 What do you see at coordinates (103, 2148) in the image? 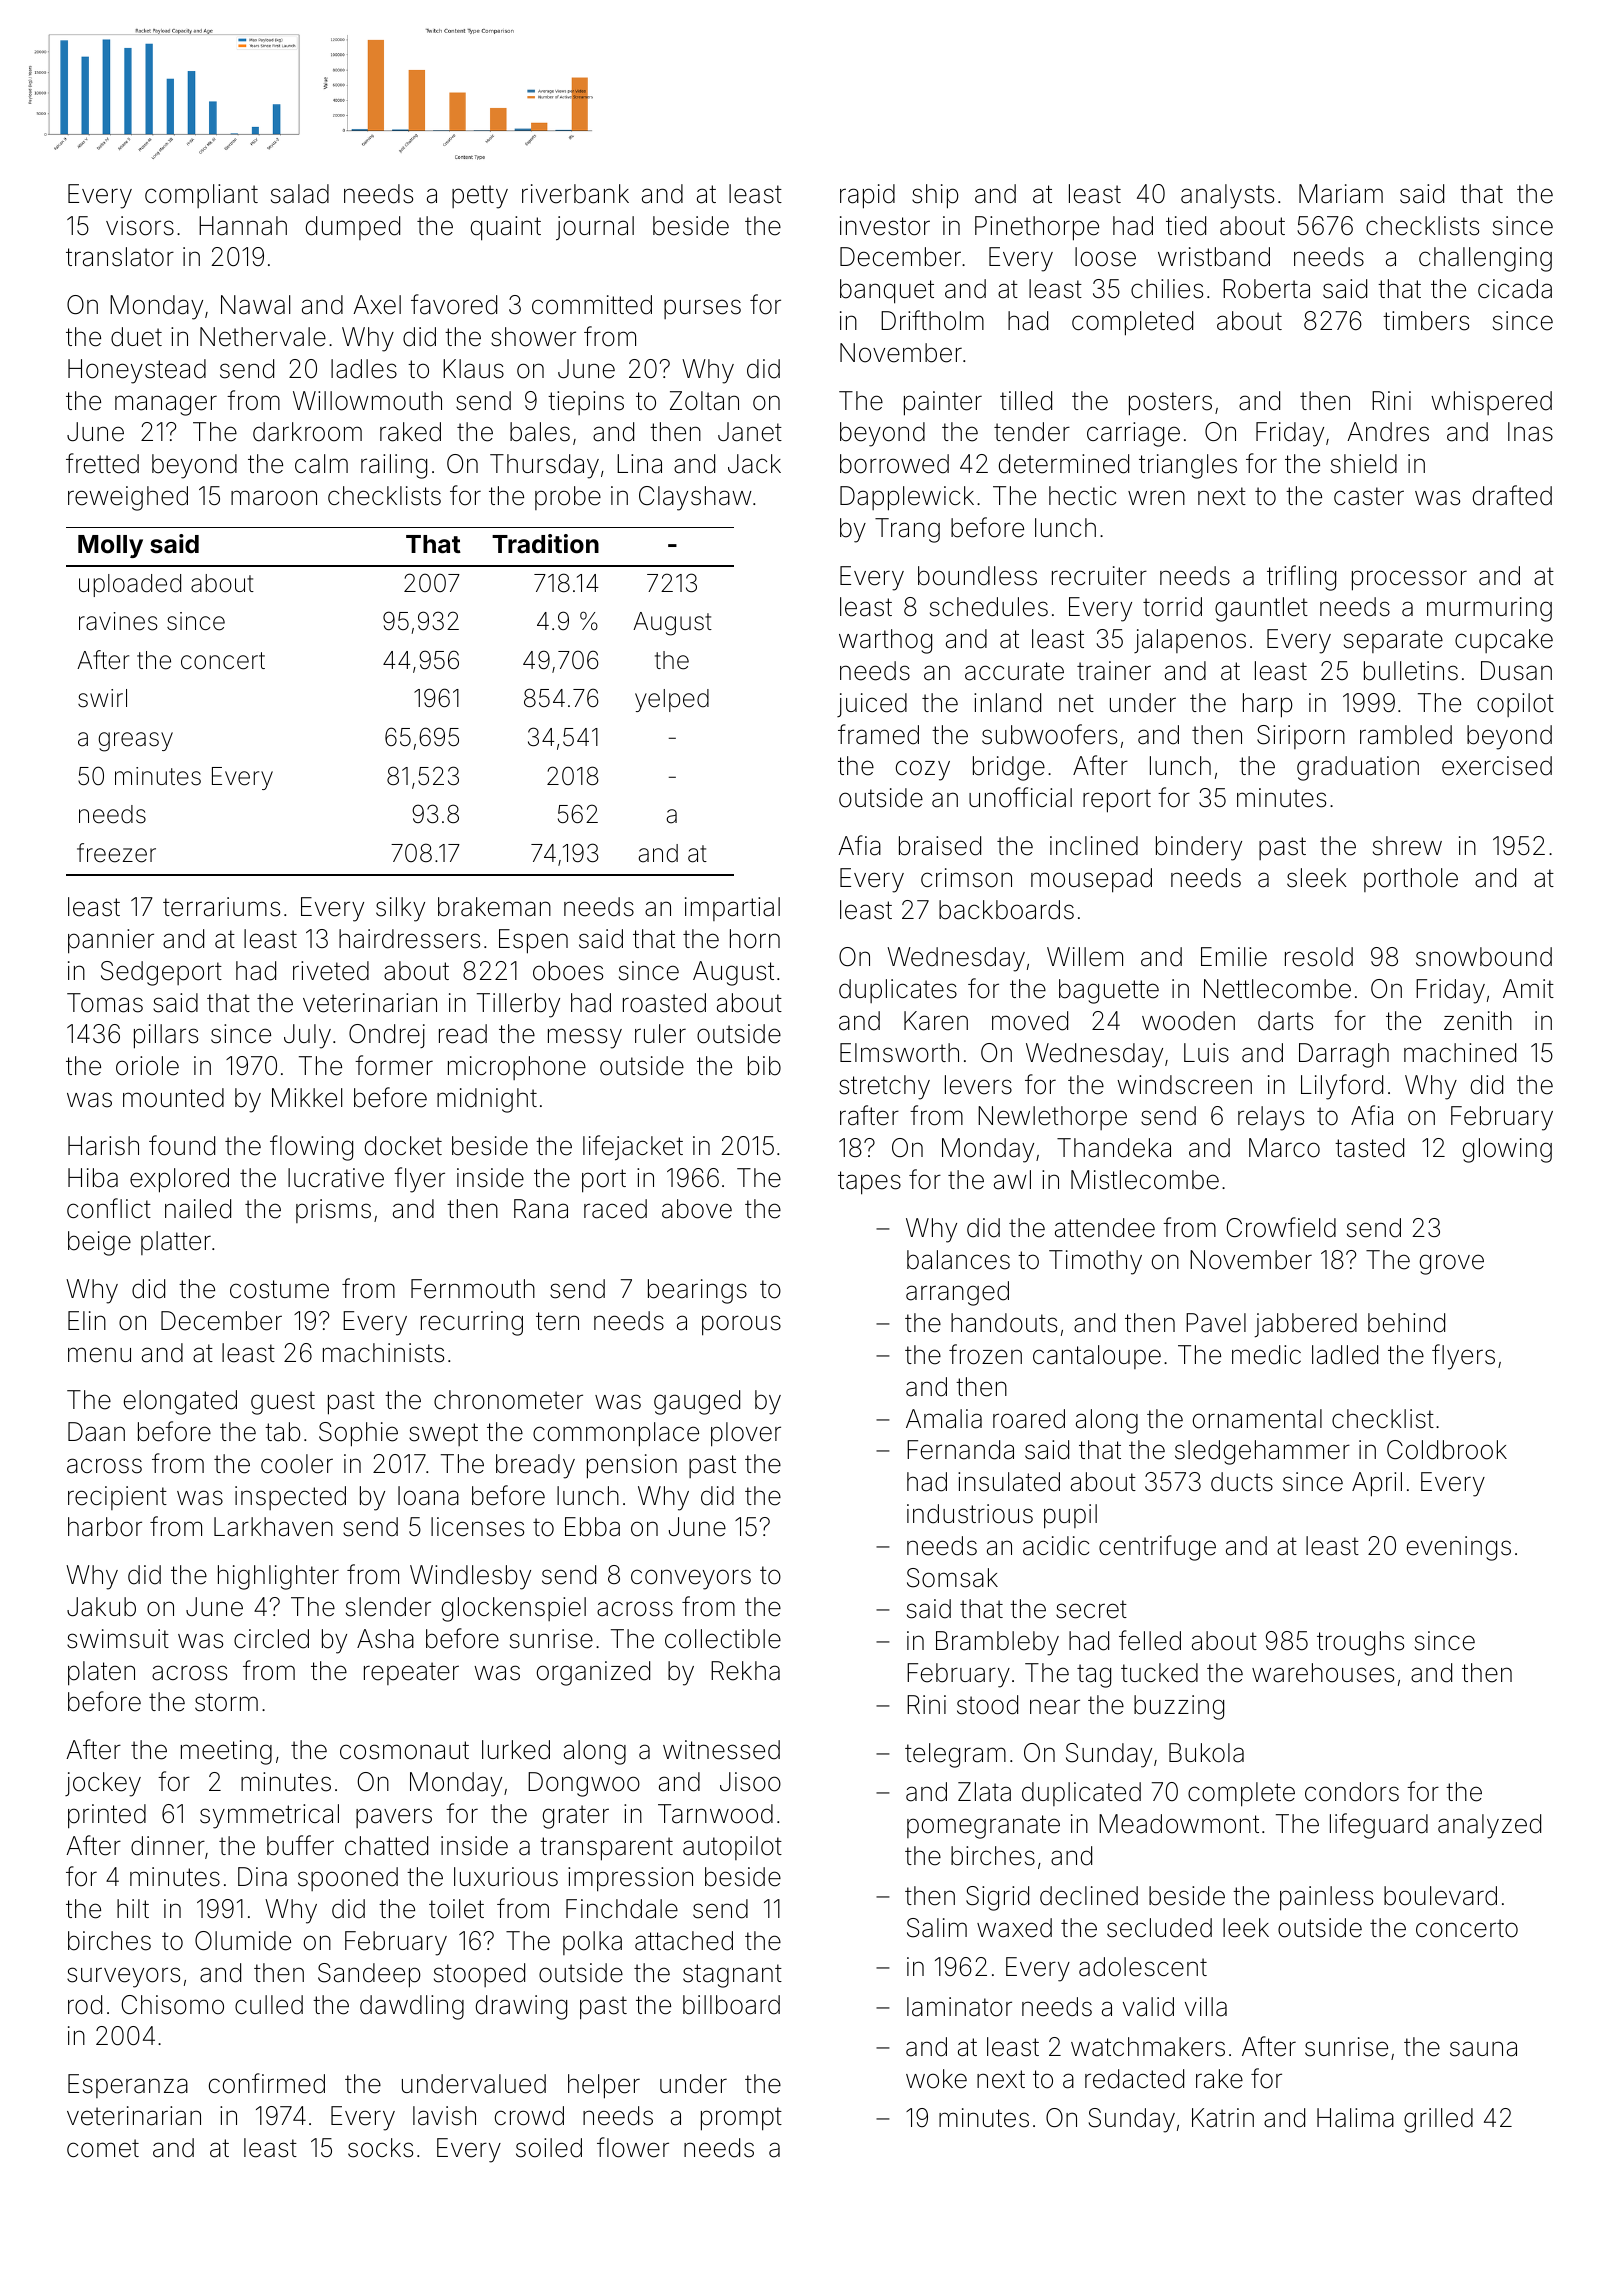
I see `comet` at bounding box center [103, 2148].
